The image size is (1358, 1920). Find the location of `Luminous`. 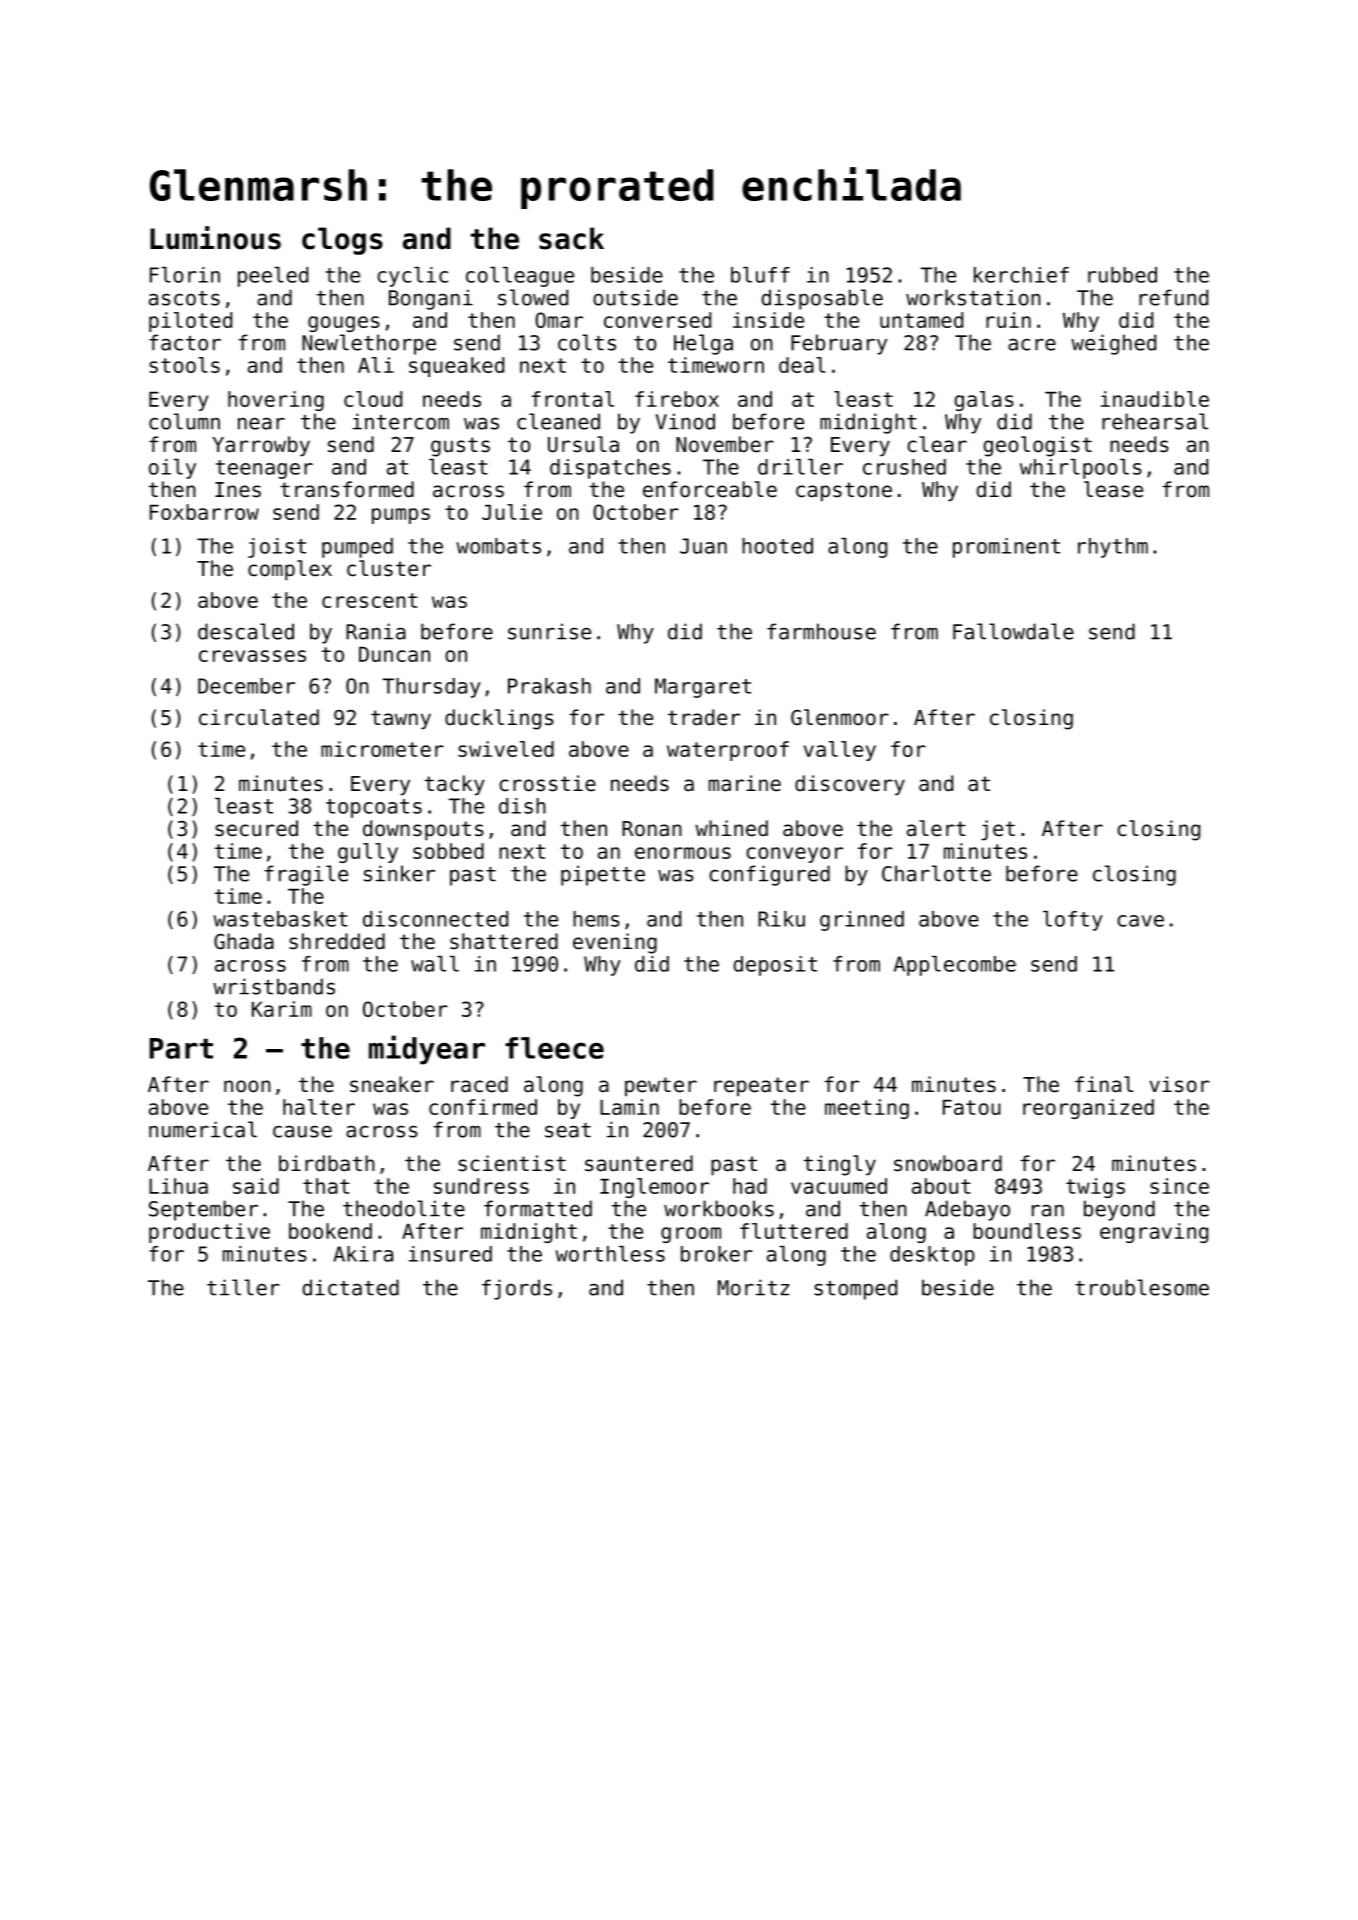

Luminous is located at coordinates (215, 238).
